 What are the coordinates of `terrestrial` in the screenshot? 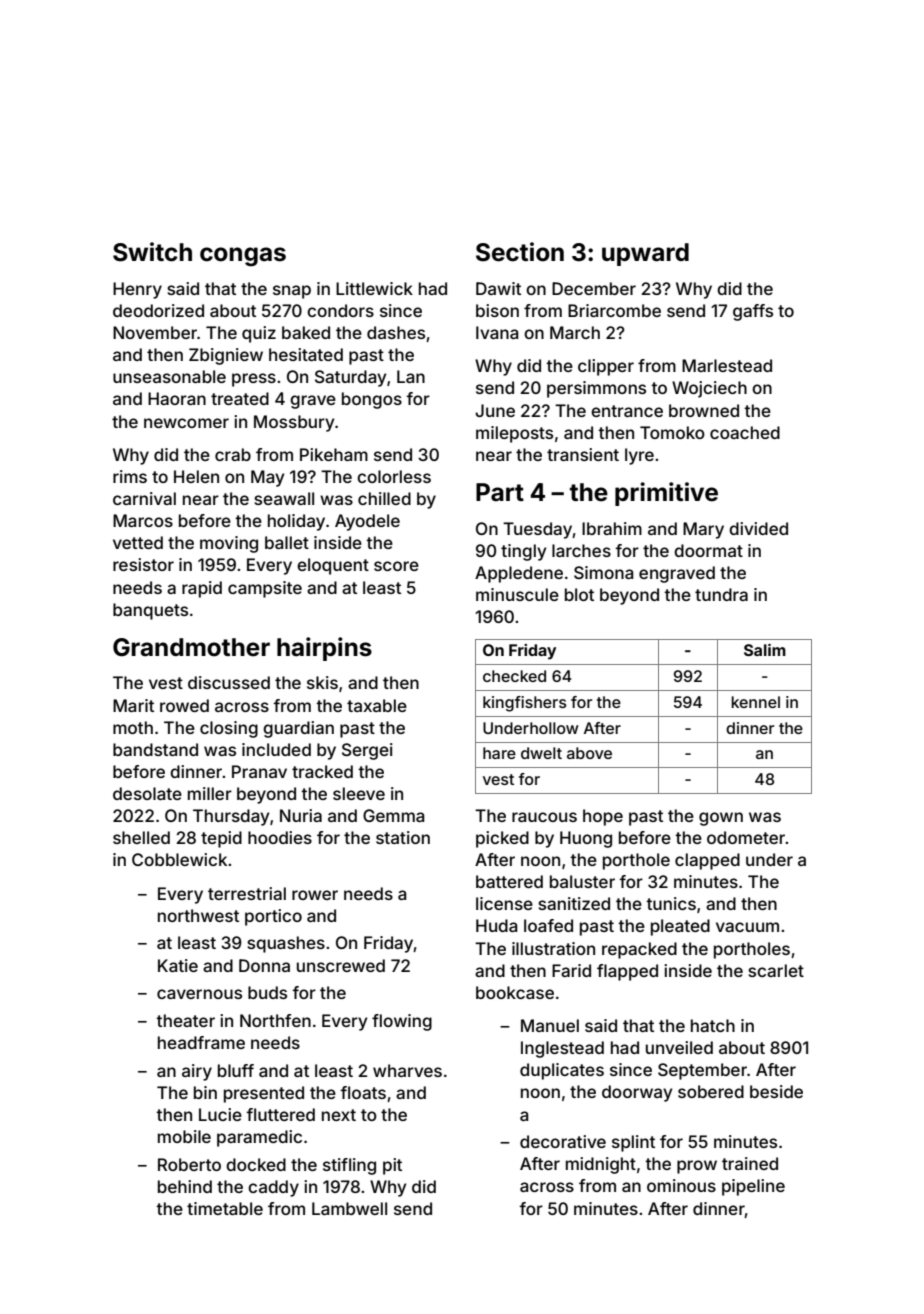 It's located at (247, 893).
